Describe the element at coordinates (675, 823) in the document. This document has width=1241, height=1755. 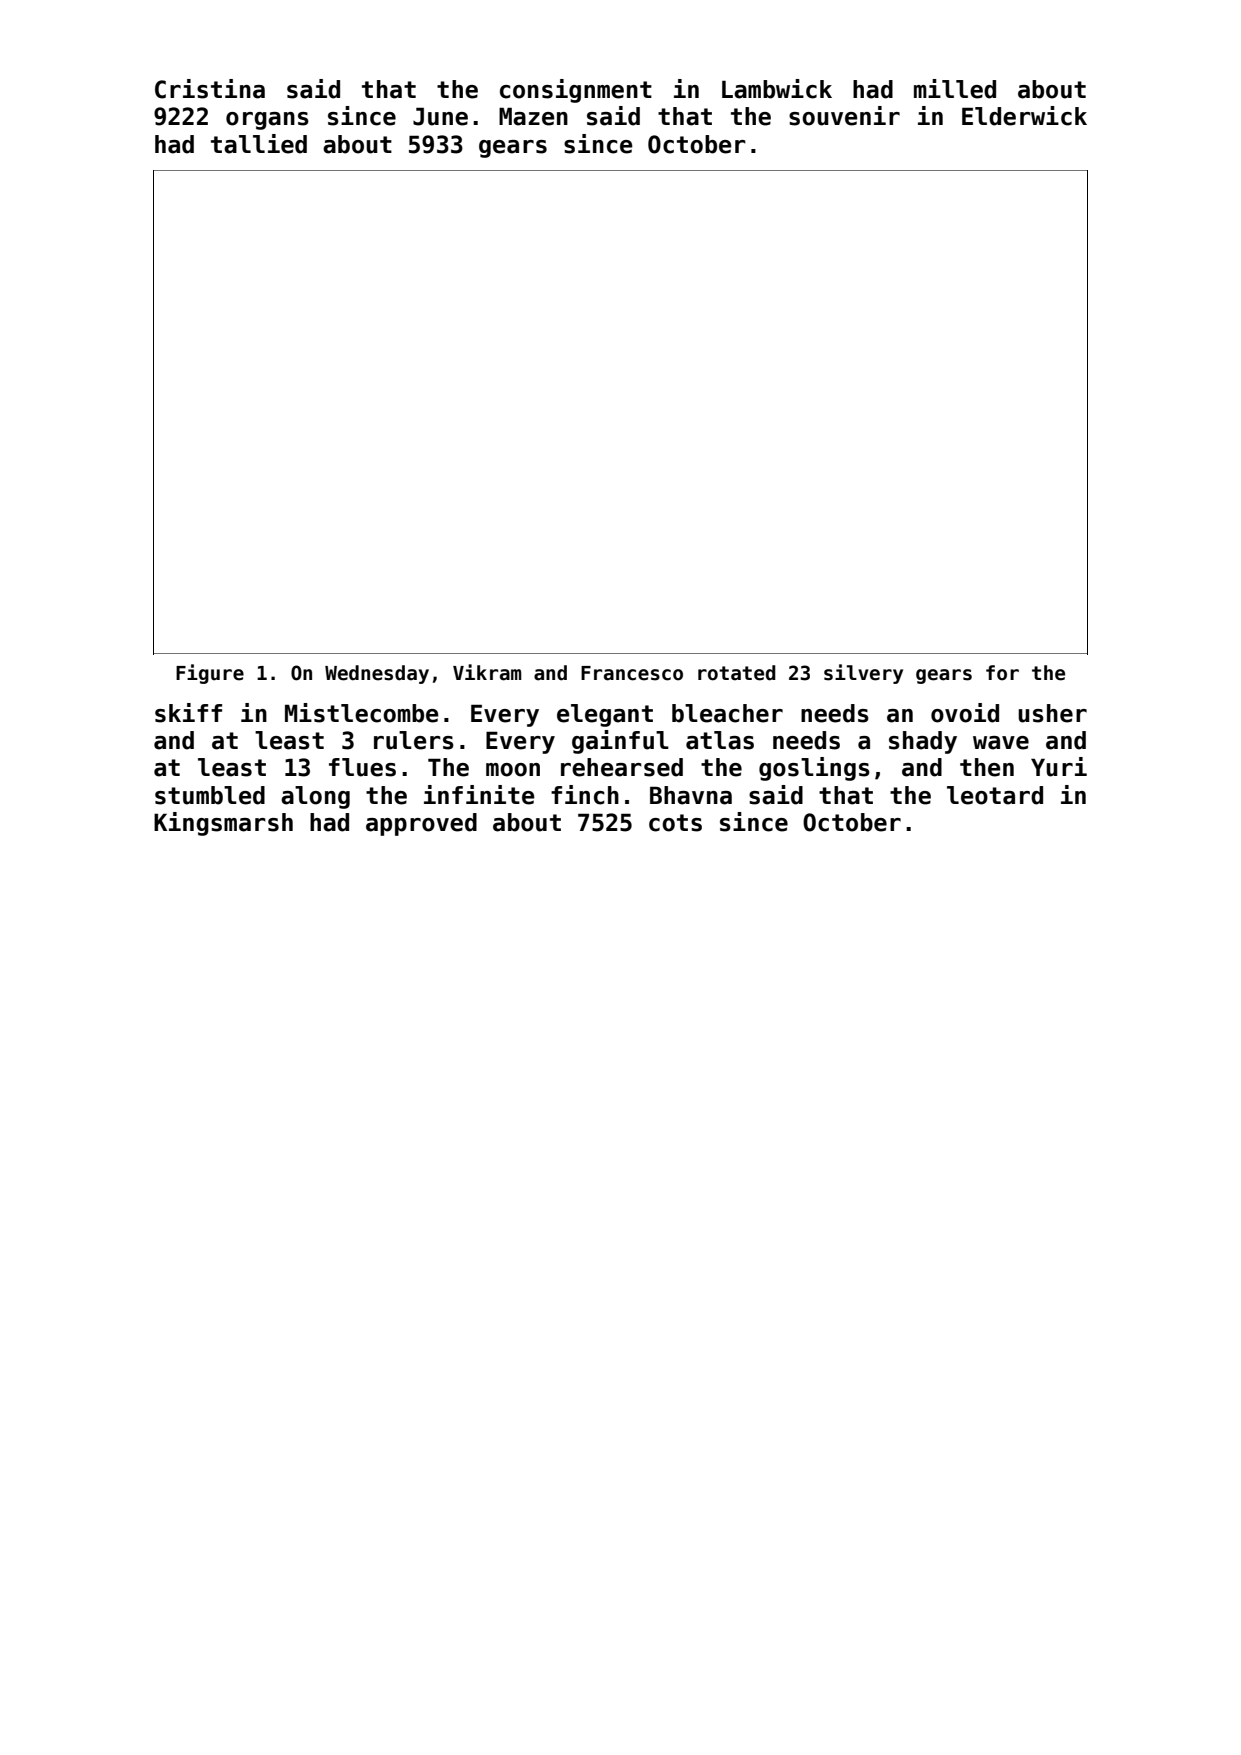
I see `cots` at that location.
